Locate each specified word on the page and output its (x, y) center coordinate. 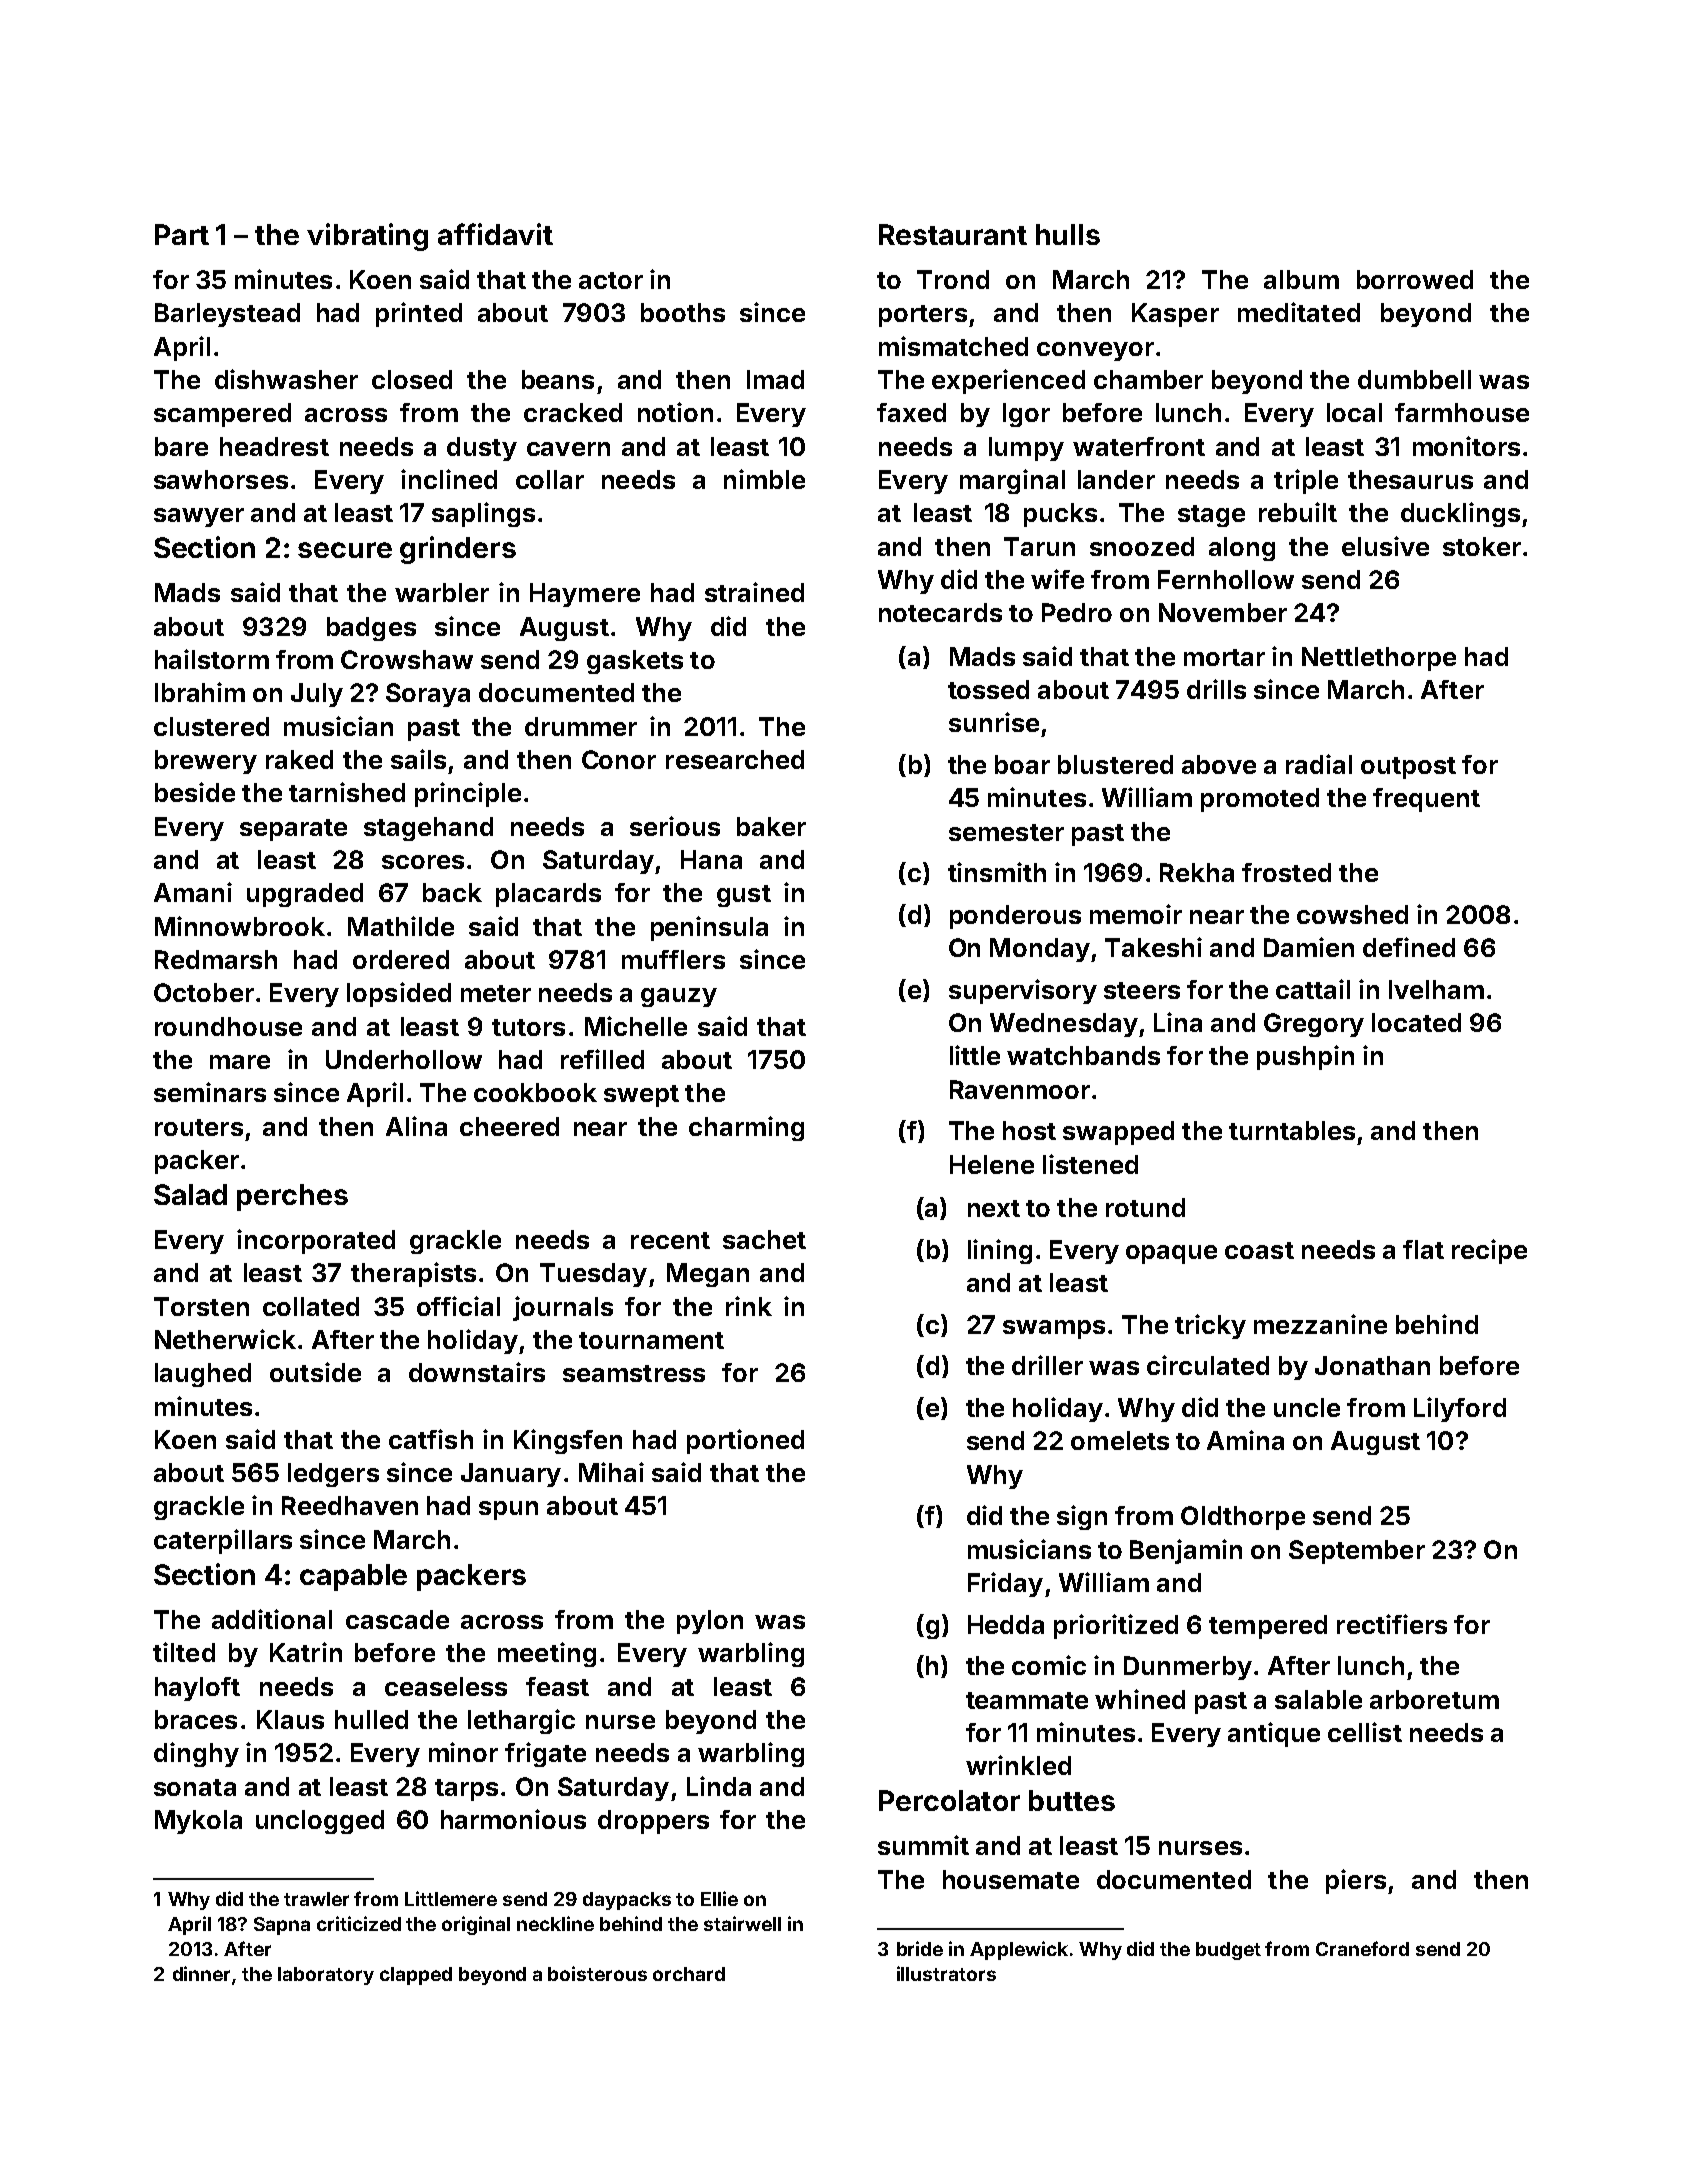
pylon (710, 1622)
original (476, 1925)
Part (182, 234)
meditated (1299, 312)
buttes (1072, 1800)
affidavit (495, 234)
